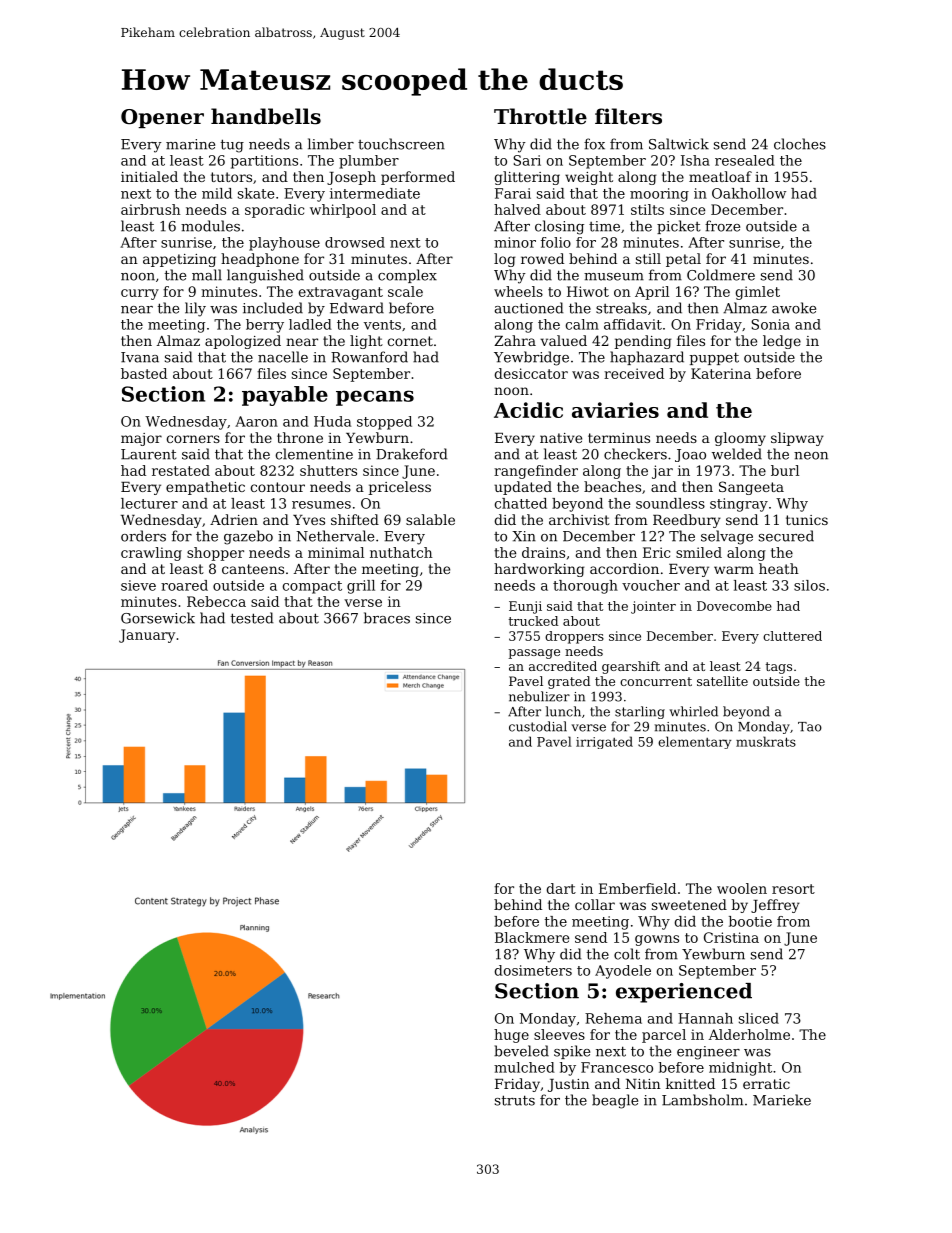 The image size is (952, 1233). Describe the element at coordinates (528, 410) in the screenshot. I see `Acidic` at that location.
